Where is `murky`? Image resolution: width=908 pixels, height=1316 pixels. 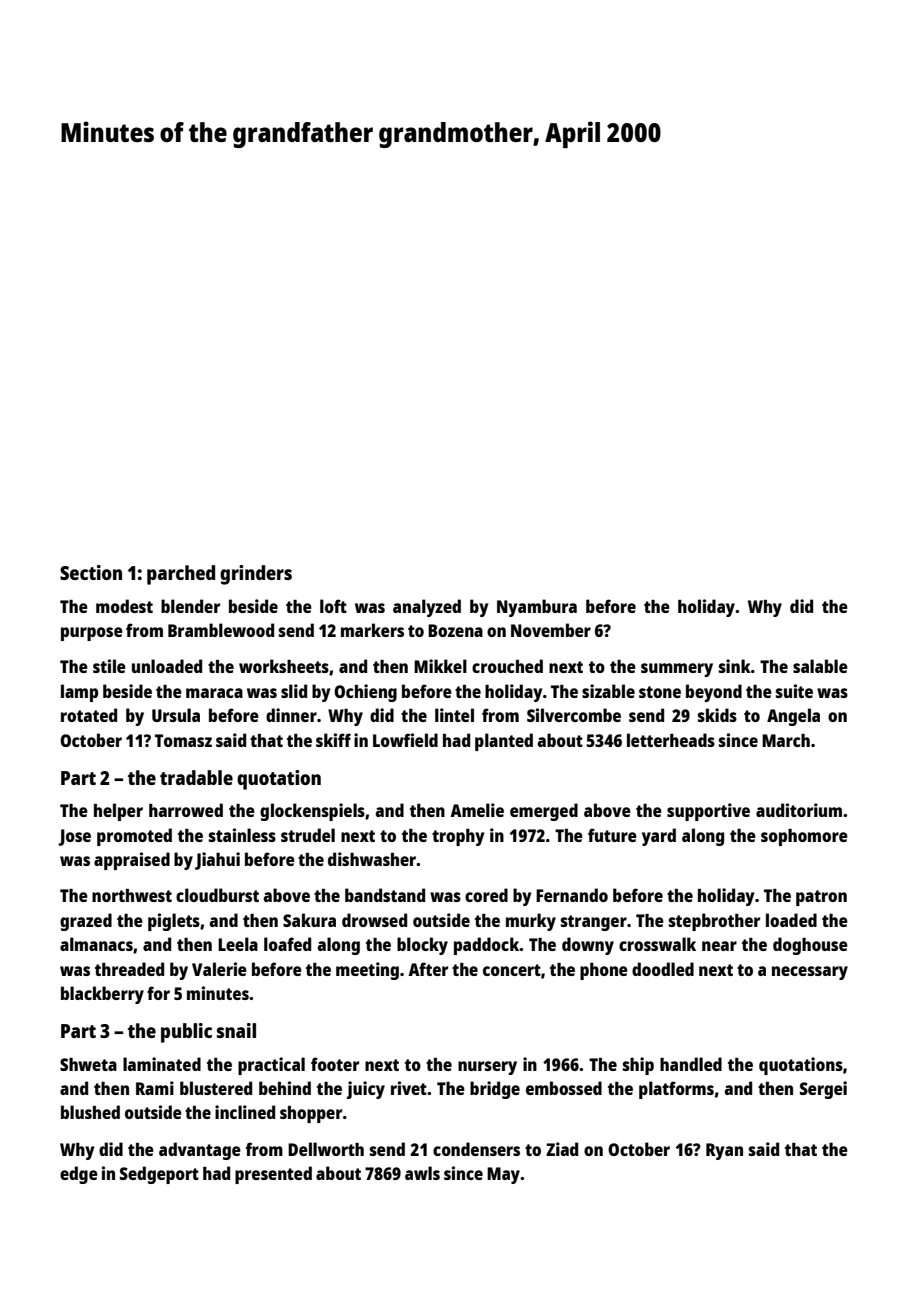 murky is located at coordinates (531, 922).
